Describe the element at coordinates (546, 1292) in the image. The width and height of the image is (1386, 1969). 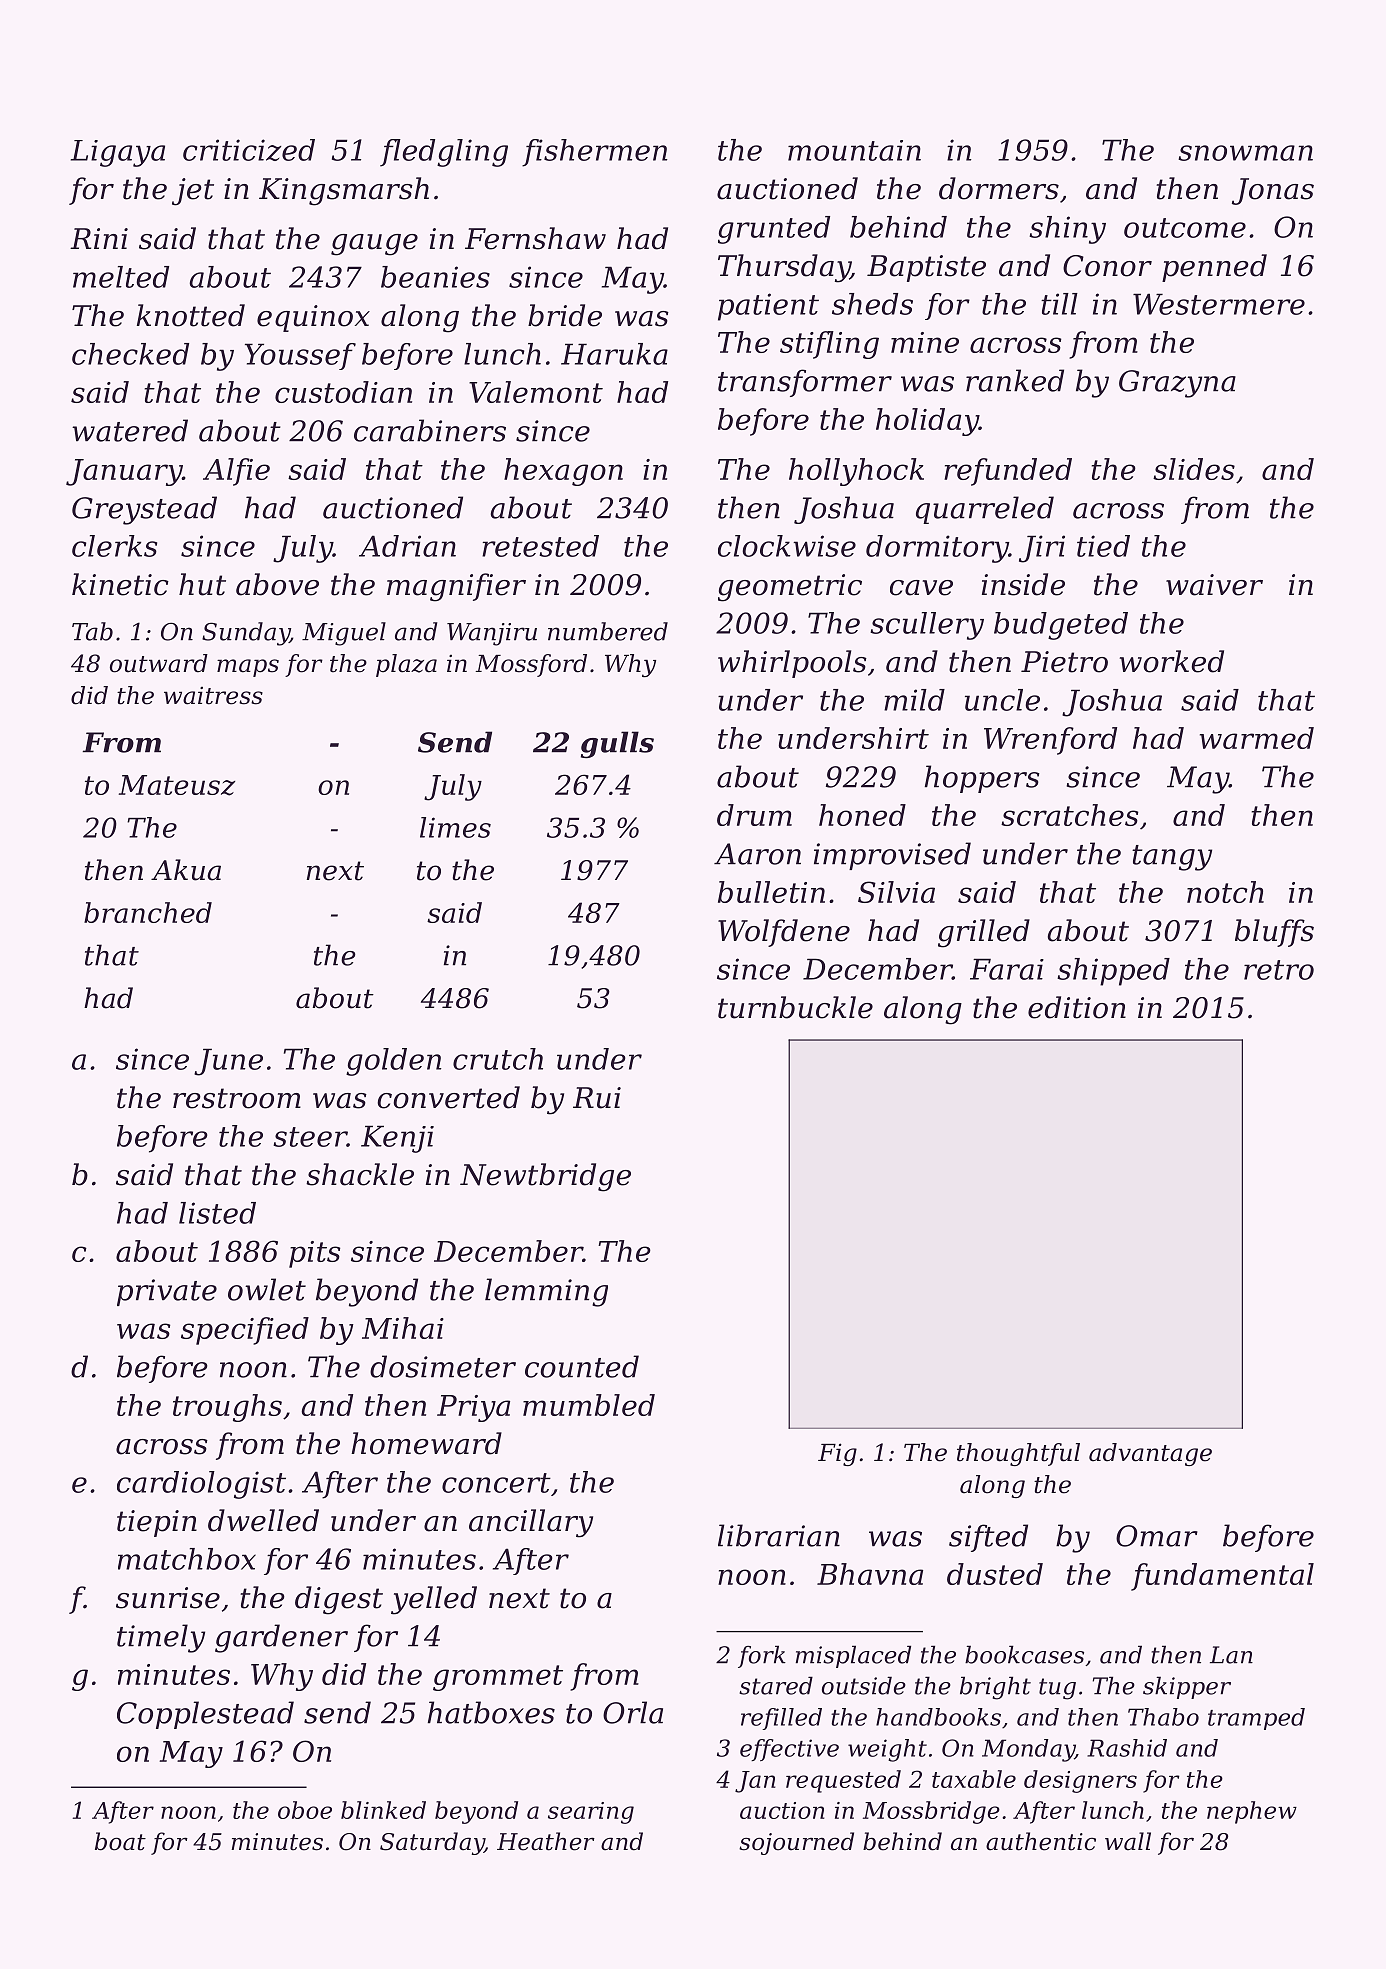
I see `lemming` at that location.
